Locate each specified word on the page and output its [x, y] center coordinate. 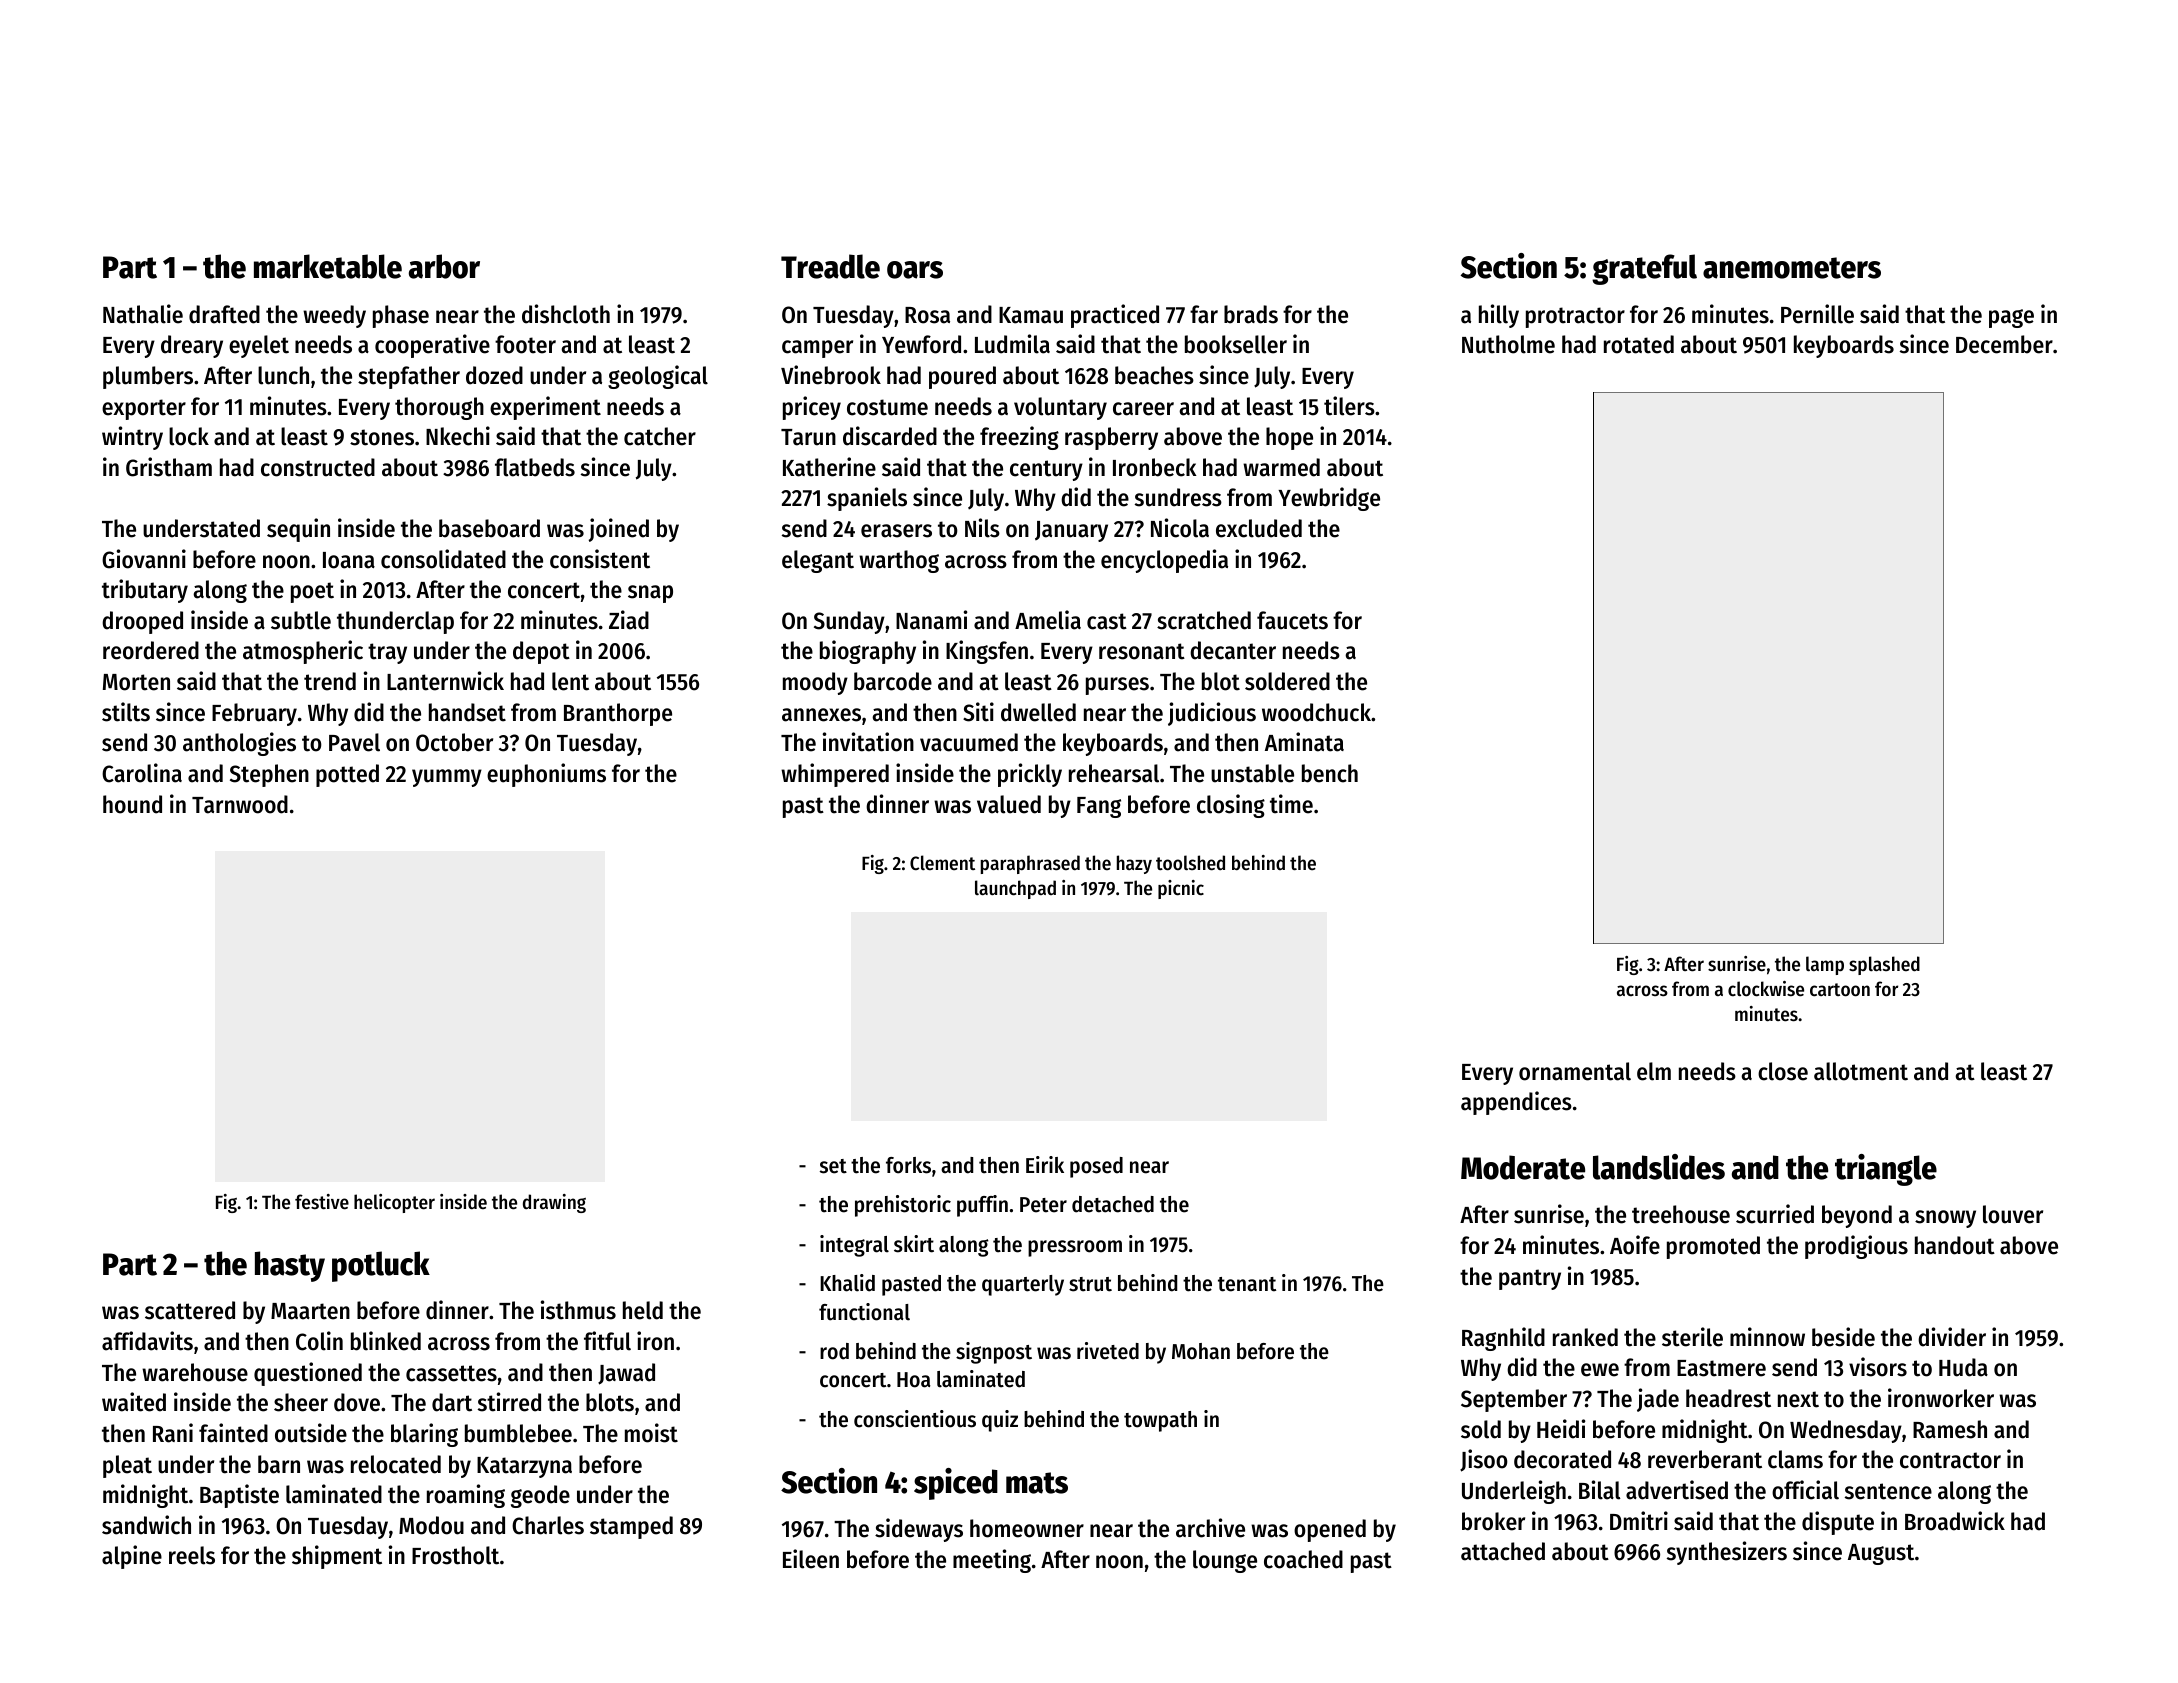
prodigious [1856, 1247]
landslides [1659, 1167]
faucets [1292, 620]
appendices [1516, 1103]
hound [132, 804]
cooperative [432, 346]
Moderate [1523, 1167]
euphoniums [546, 775]
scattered [190, 1310]
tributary [145, 591]
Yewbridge [1329, 499]
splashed [1884, 965]
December [2004, 344]
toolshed [1190, 863]
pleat [127, 1466]
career [1143, 409]
